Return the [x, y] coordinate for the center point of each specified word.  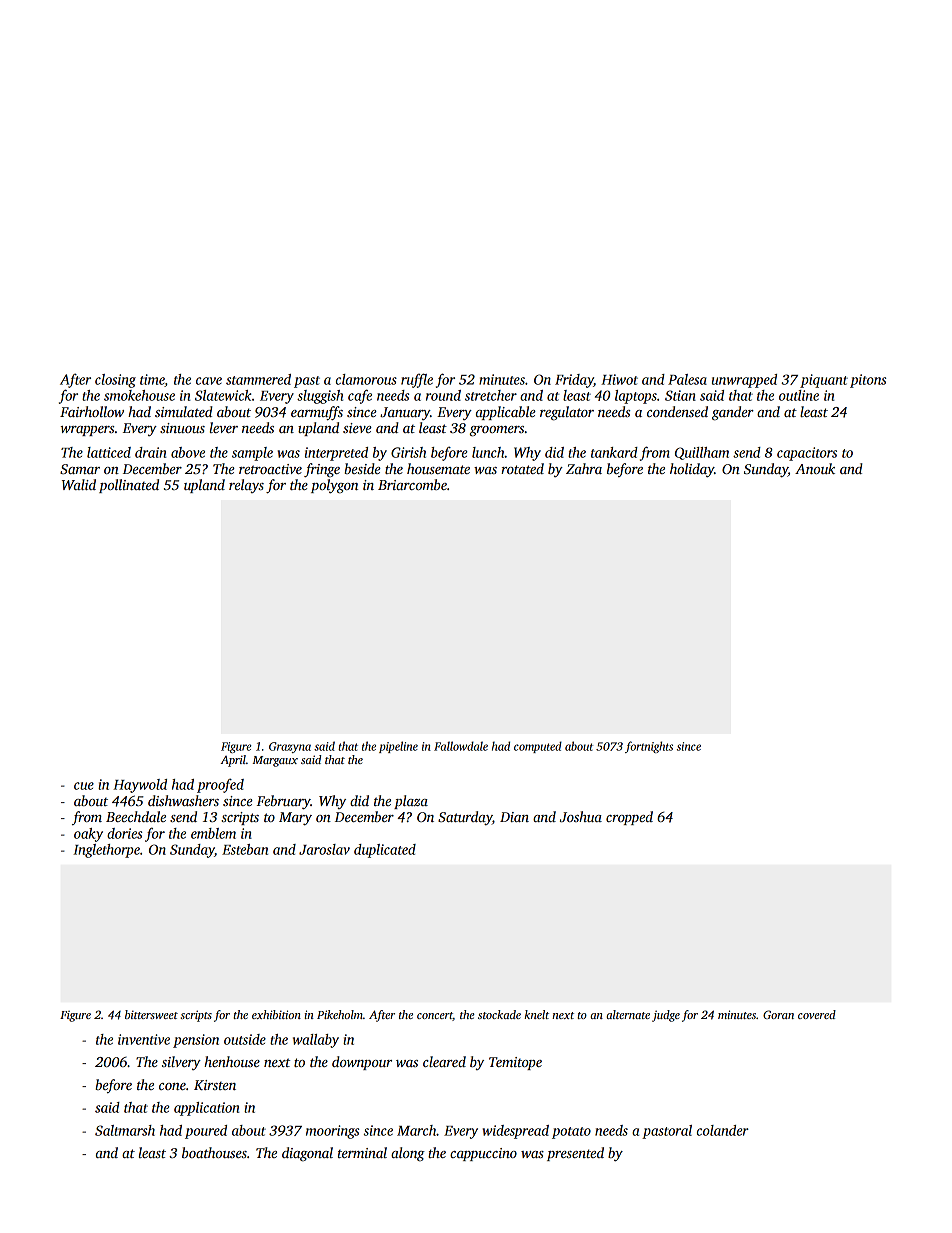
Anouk [815, 468]
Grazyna [290, 747]
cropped [629, 818]
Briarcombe [412, 484]
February [283, 802]
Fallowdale [461, 746]
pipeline [398, 747]
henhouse [232, 1061]
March [417, 1130]
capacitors [807, 454]
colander [723, 1130]
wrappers [87, 431]
